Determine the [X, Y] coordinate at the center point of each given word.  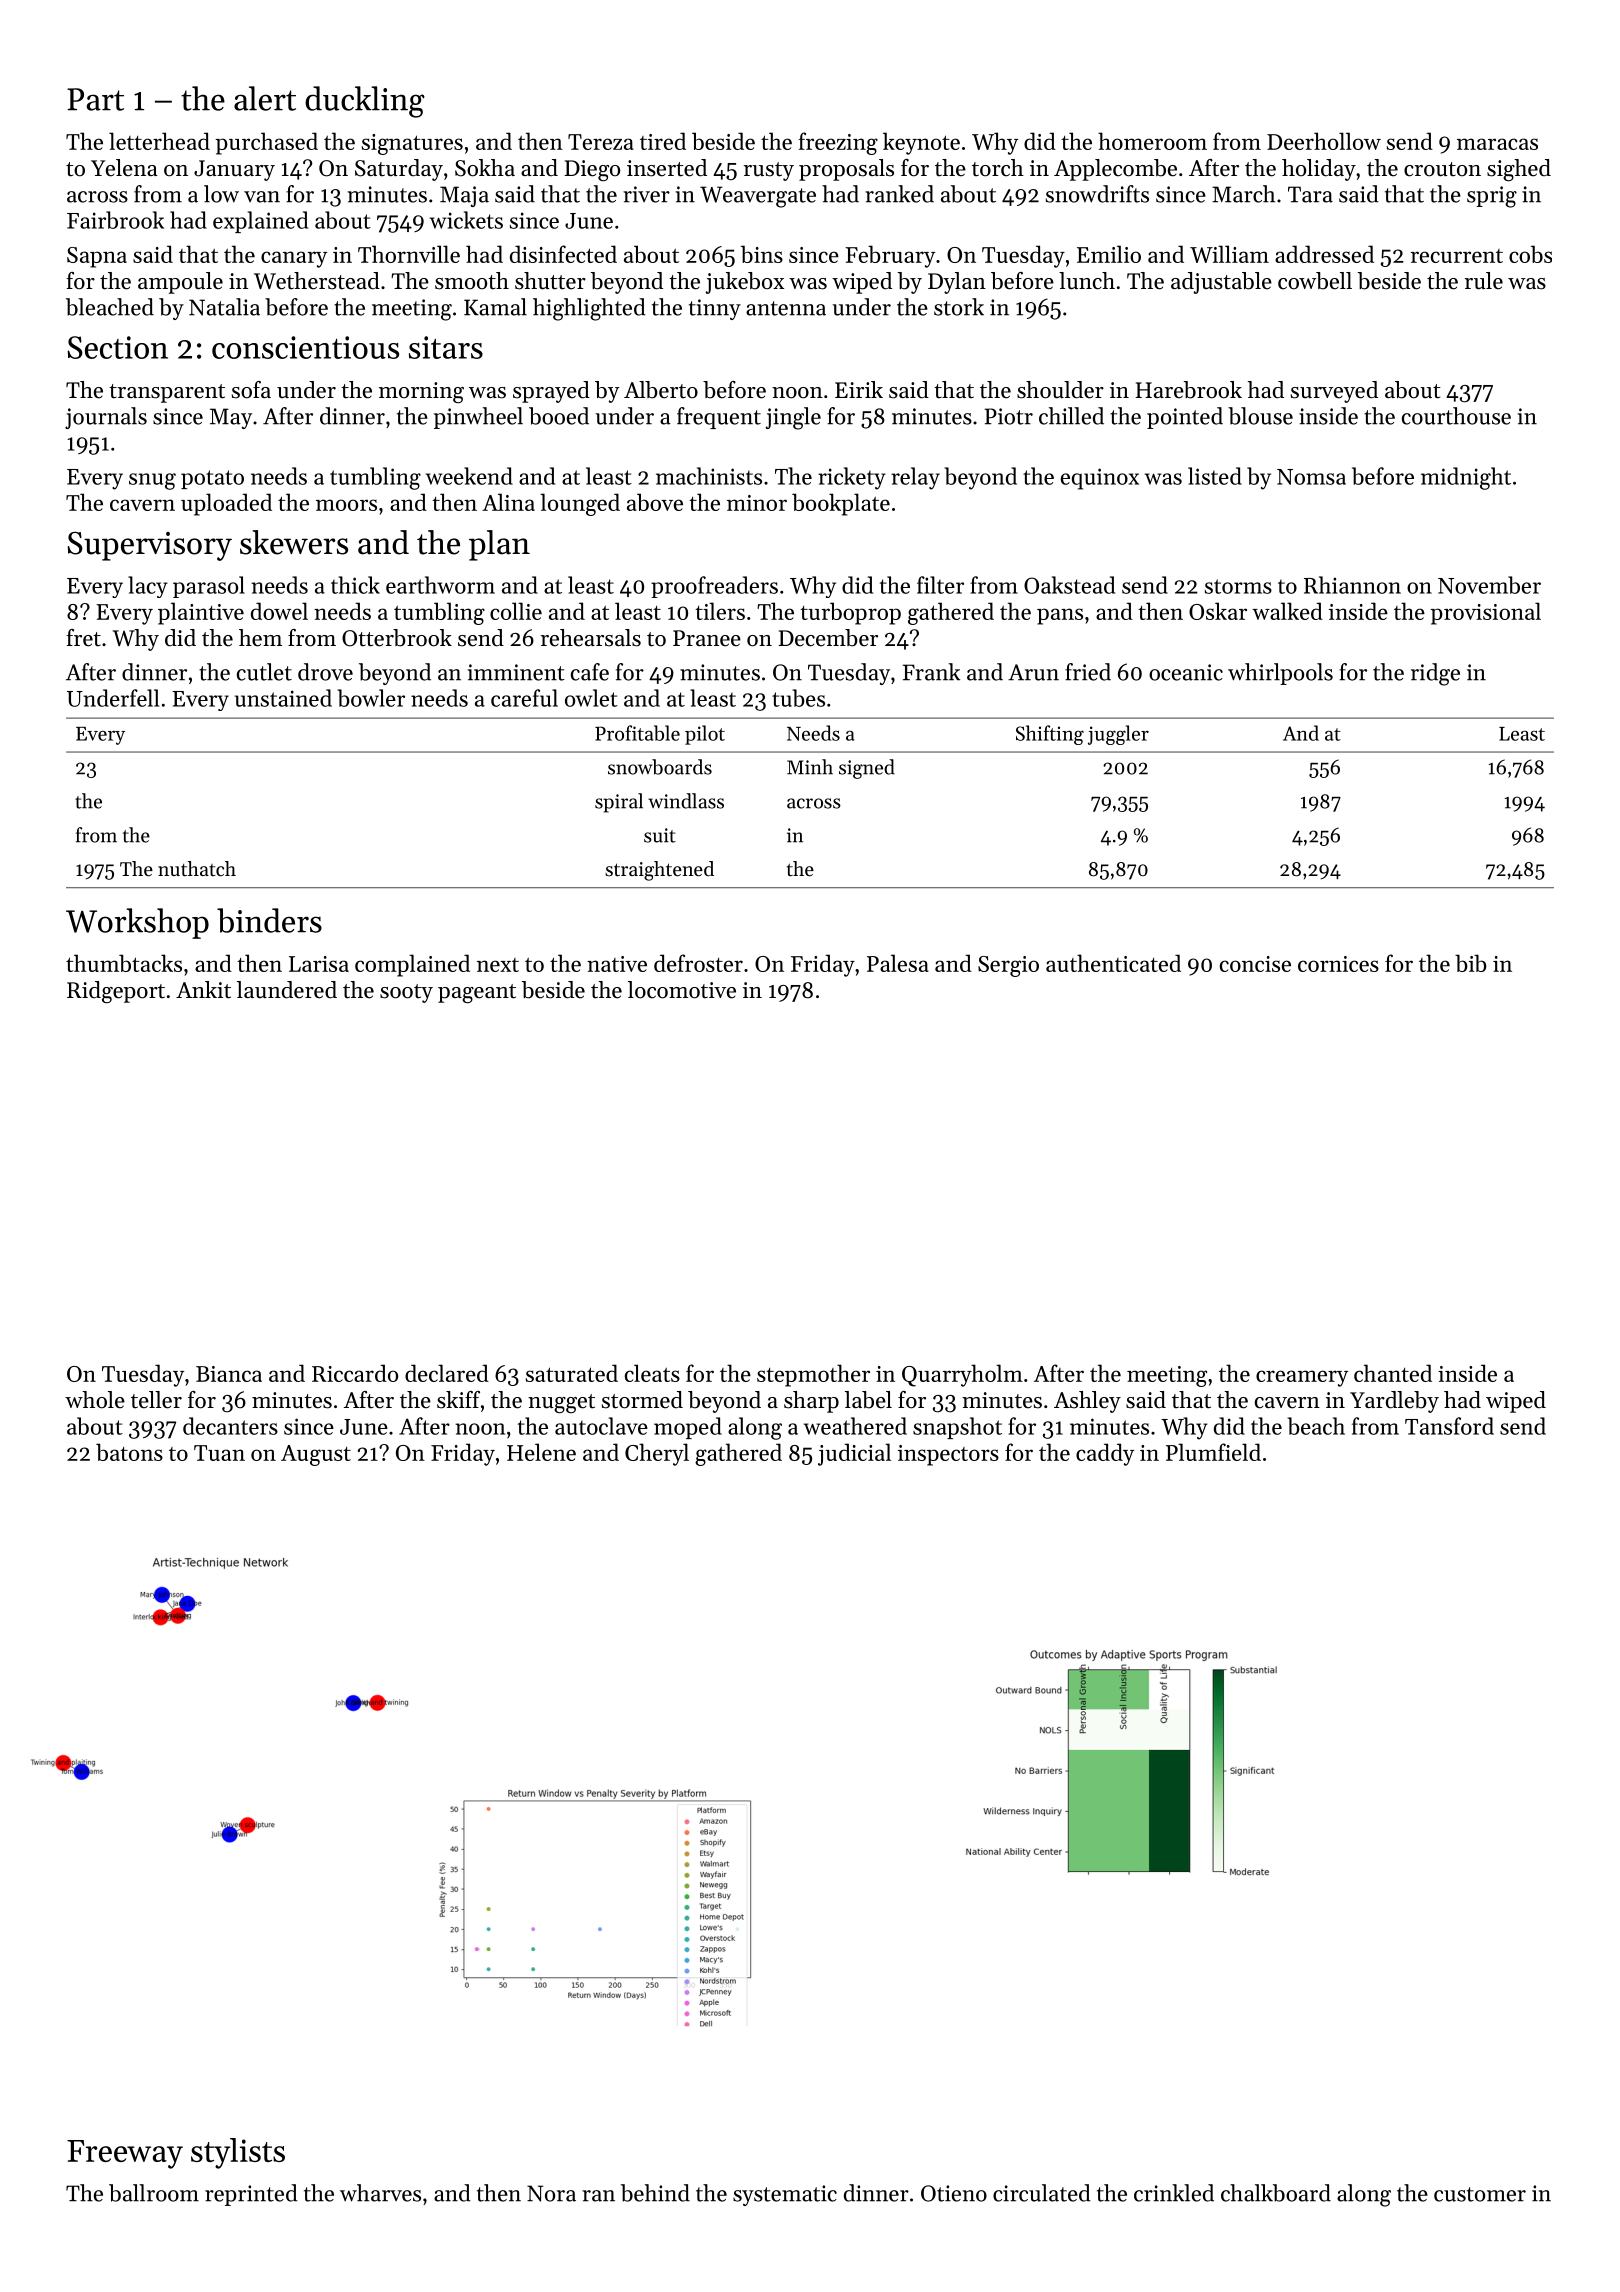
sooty [406, 993]
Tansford [1449, 1426]
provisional [1485, 613]
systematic [785, 2195]
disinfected [563, 254]
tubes [798, 698]
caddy [1105, 1454]
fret [83, 638]
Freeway [125, 2154]
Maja [464, 196]
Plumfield [1213, 1452]
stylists [238, 2153]
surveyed [1334, 392]
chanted [1393, 1373]
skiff [458, 1400]
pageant [477, 993]
